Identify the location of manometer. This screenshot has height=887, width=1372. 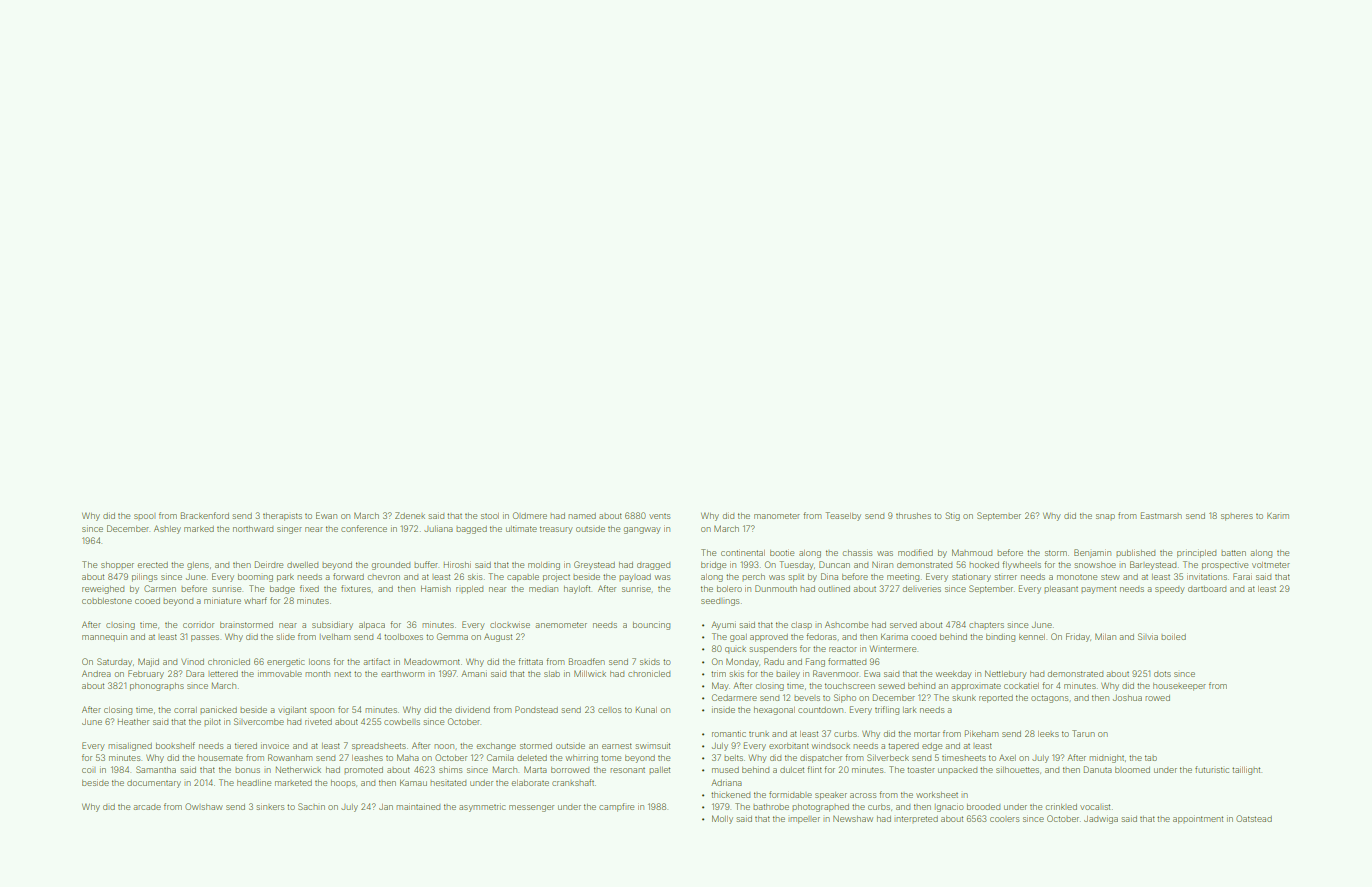
(777, 516).
